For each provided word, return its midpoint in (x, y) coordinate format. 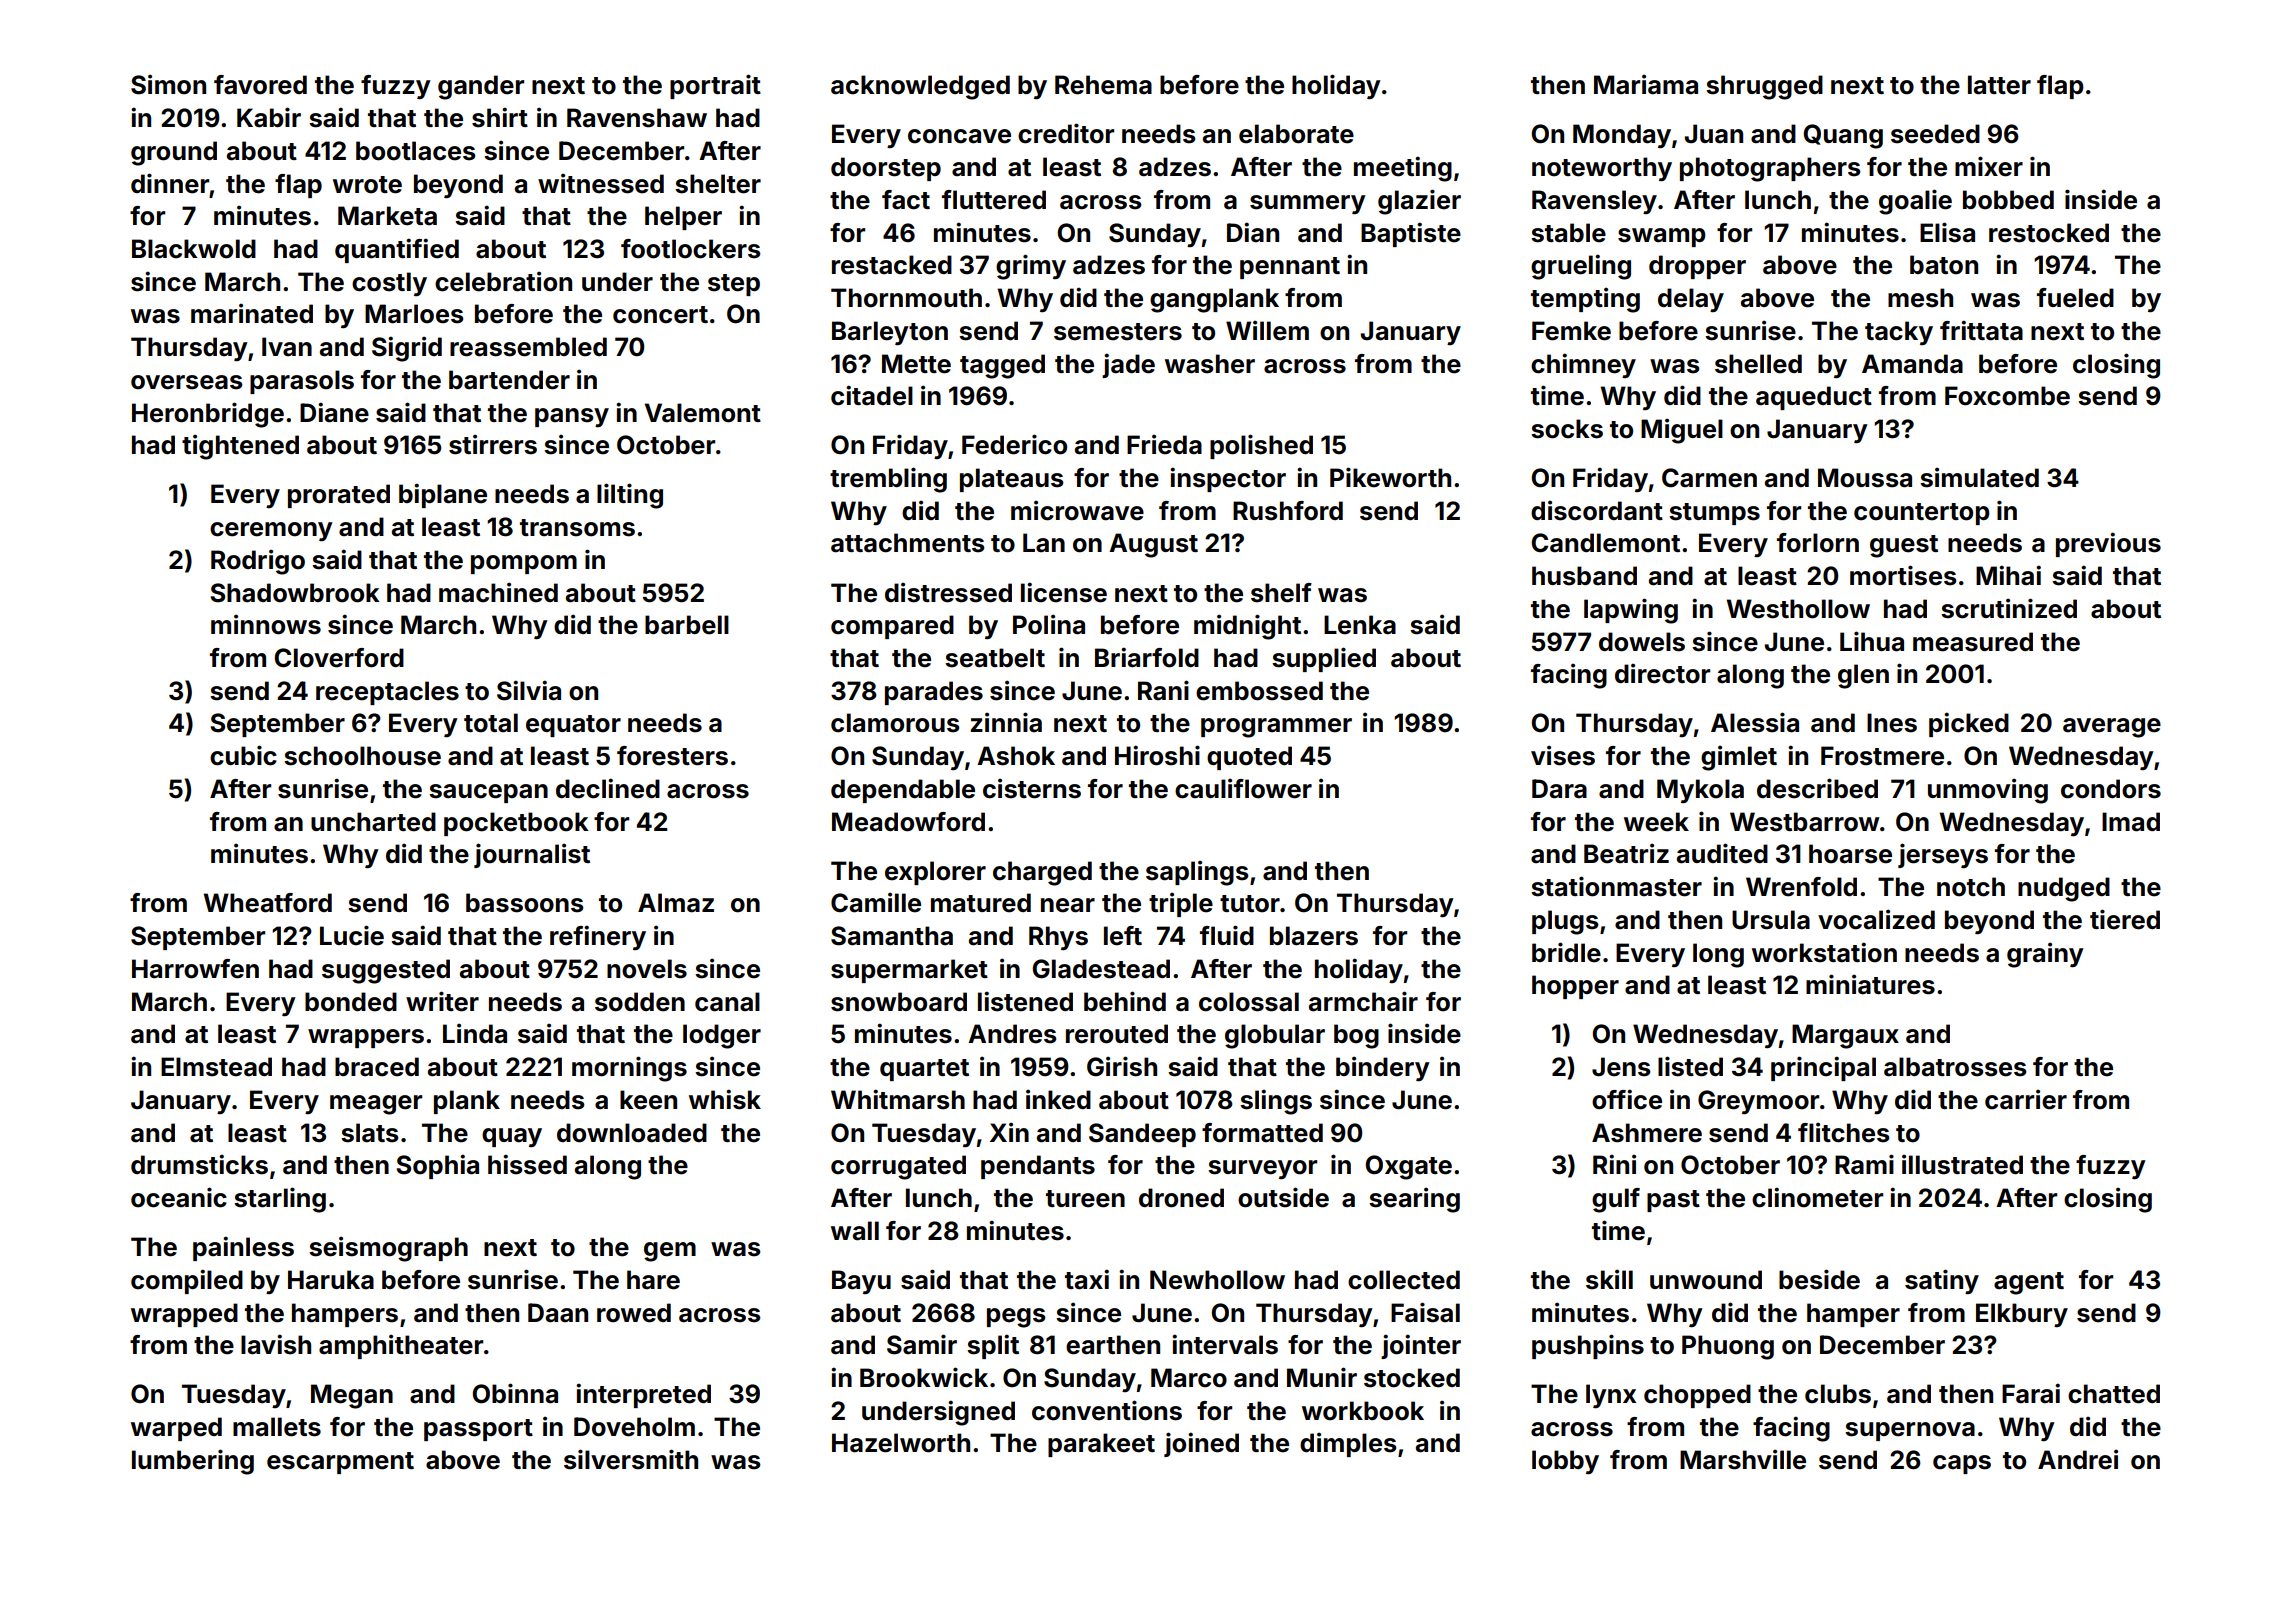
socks (1567, 429)
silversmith (631, 1459)
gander (481, 87)
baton (1944, 265)
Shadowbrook (295, 593)
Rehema (1103, 85)
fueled (2075, 298)
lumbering (193, 1462)
